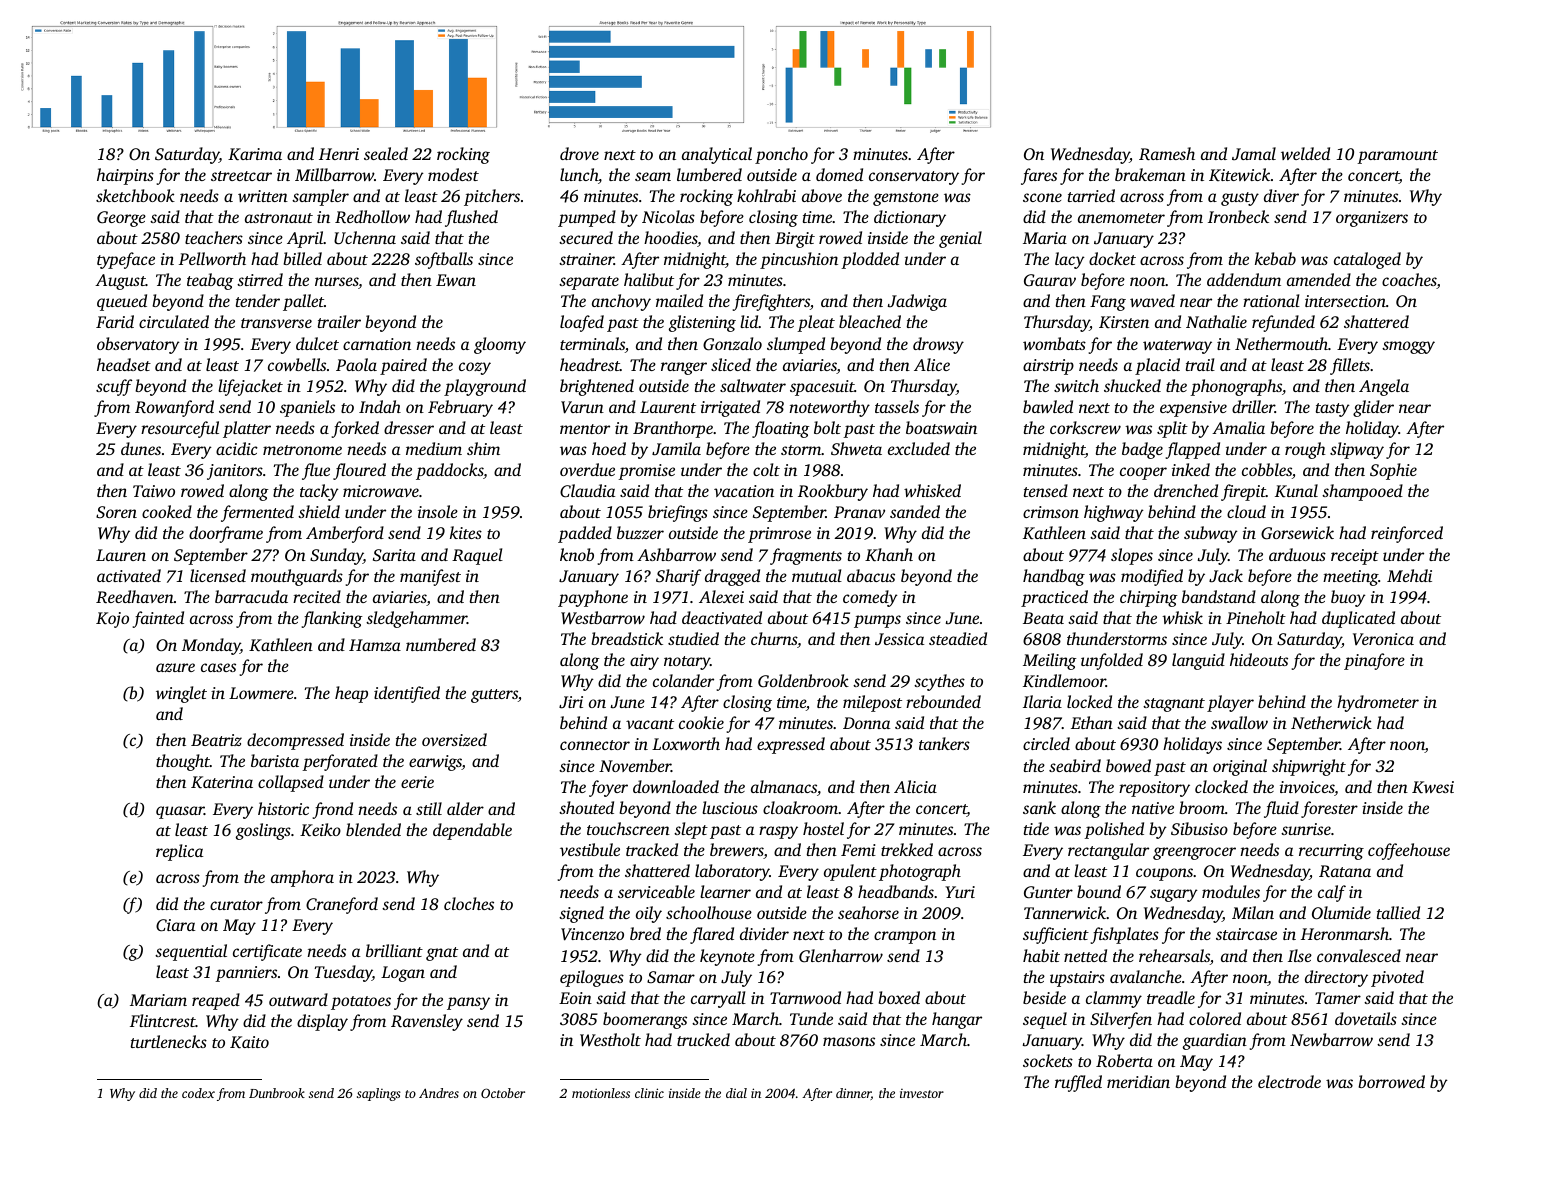  What do you see at coordinates (644, 662) in the screenshot?
I see `airy` at bounding box center [644, 662].
